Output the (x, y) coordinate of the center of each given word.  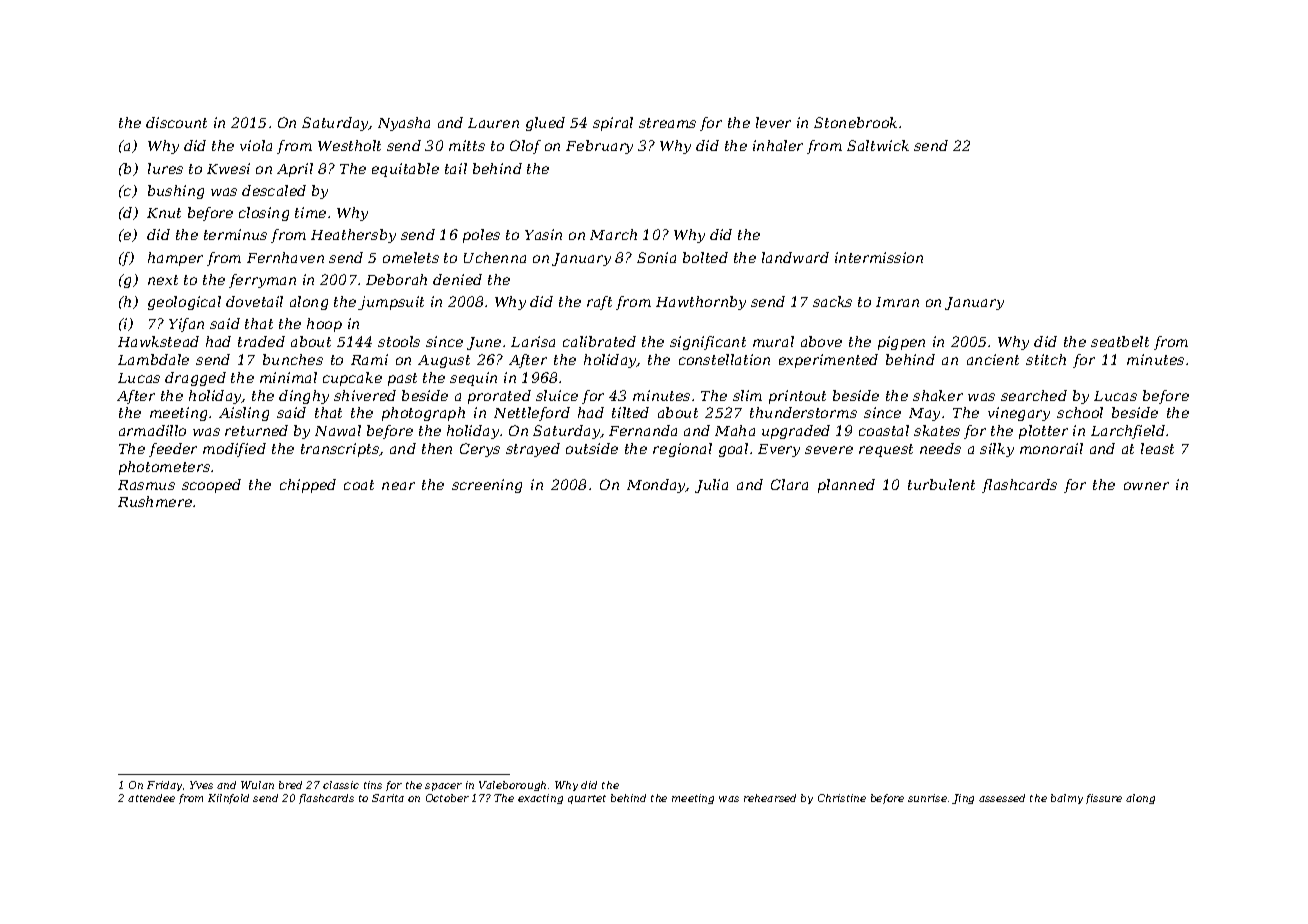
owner (1146, 486)
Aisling (244, 414)
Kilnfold (228, 799)
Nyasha (404, 124)
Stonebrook (855, 122)
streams (667, 123)
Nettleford (532, 414)
